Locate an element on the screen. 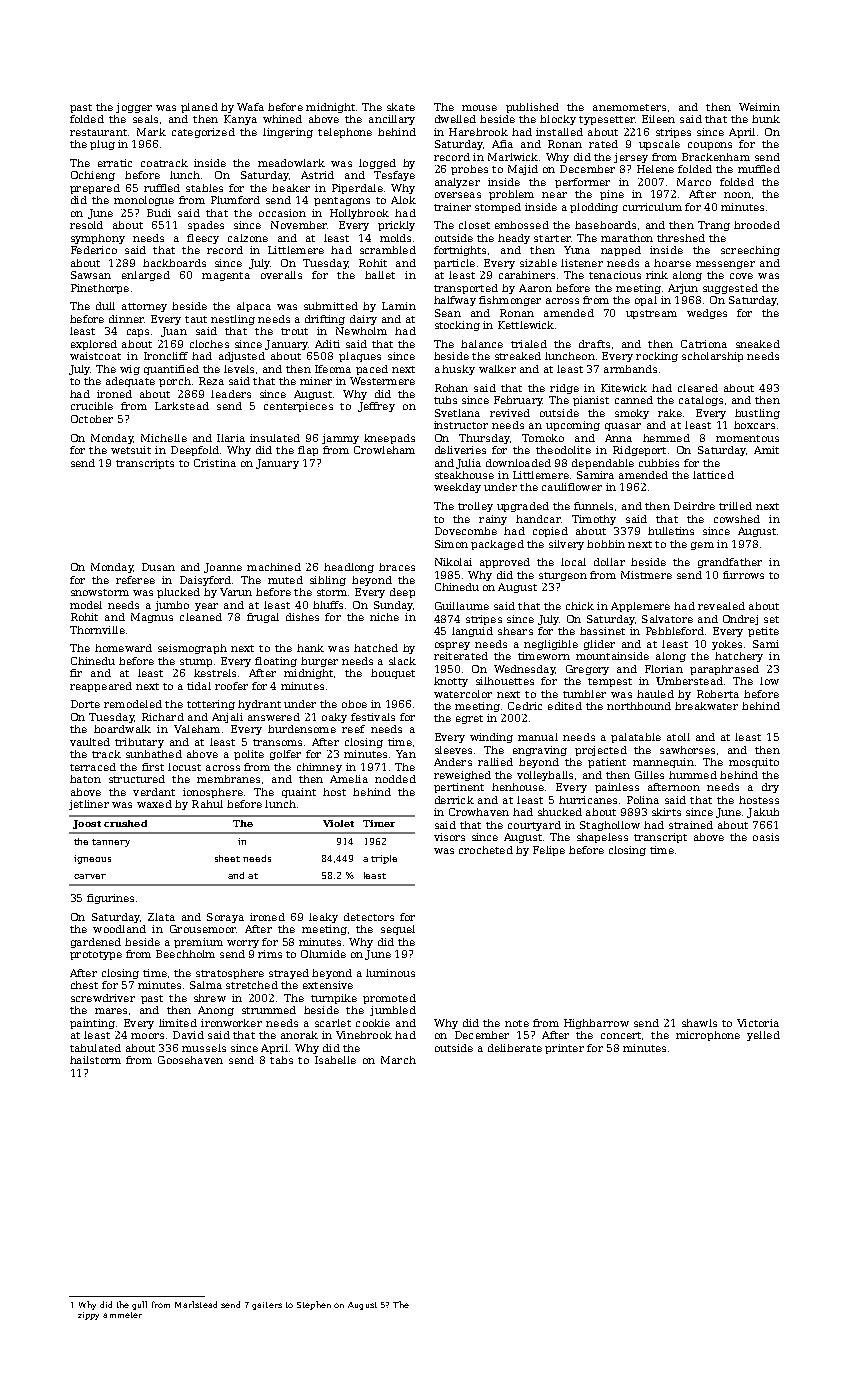 The image size is (849, 1400). stratosphere is located at coordinates (230, 974).
